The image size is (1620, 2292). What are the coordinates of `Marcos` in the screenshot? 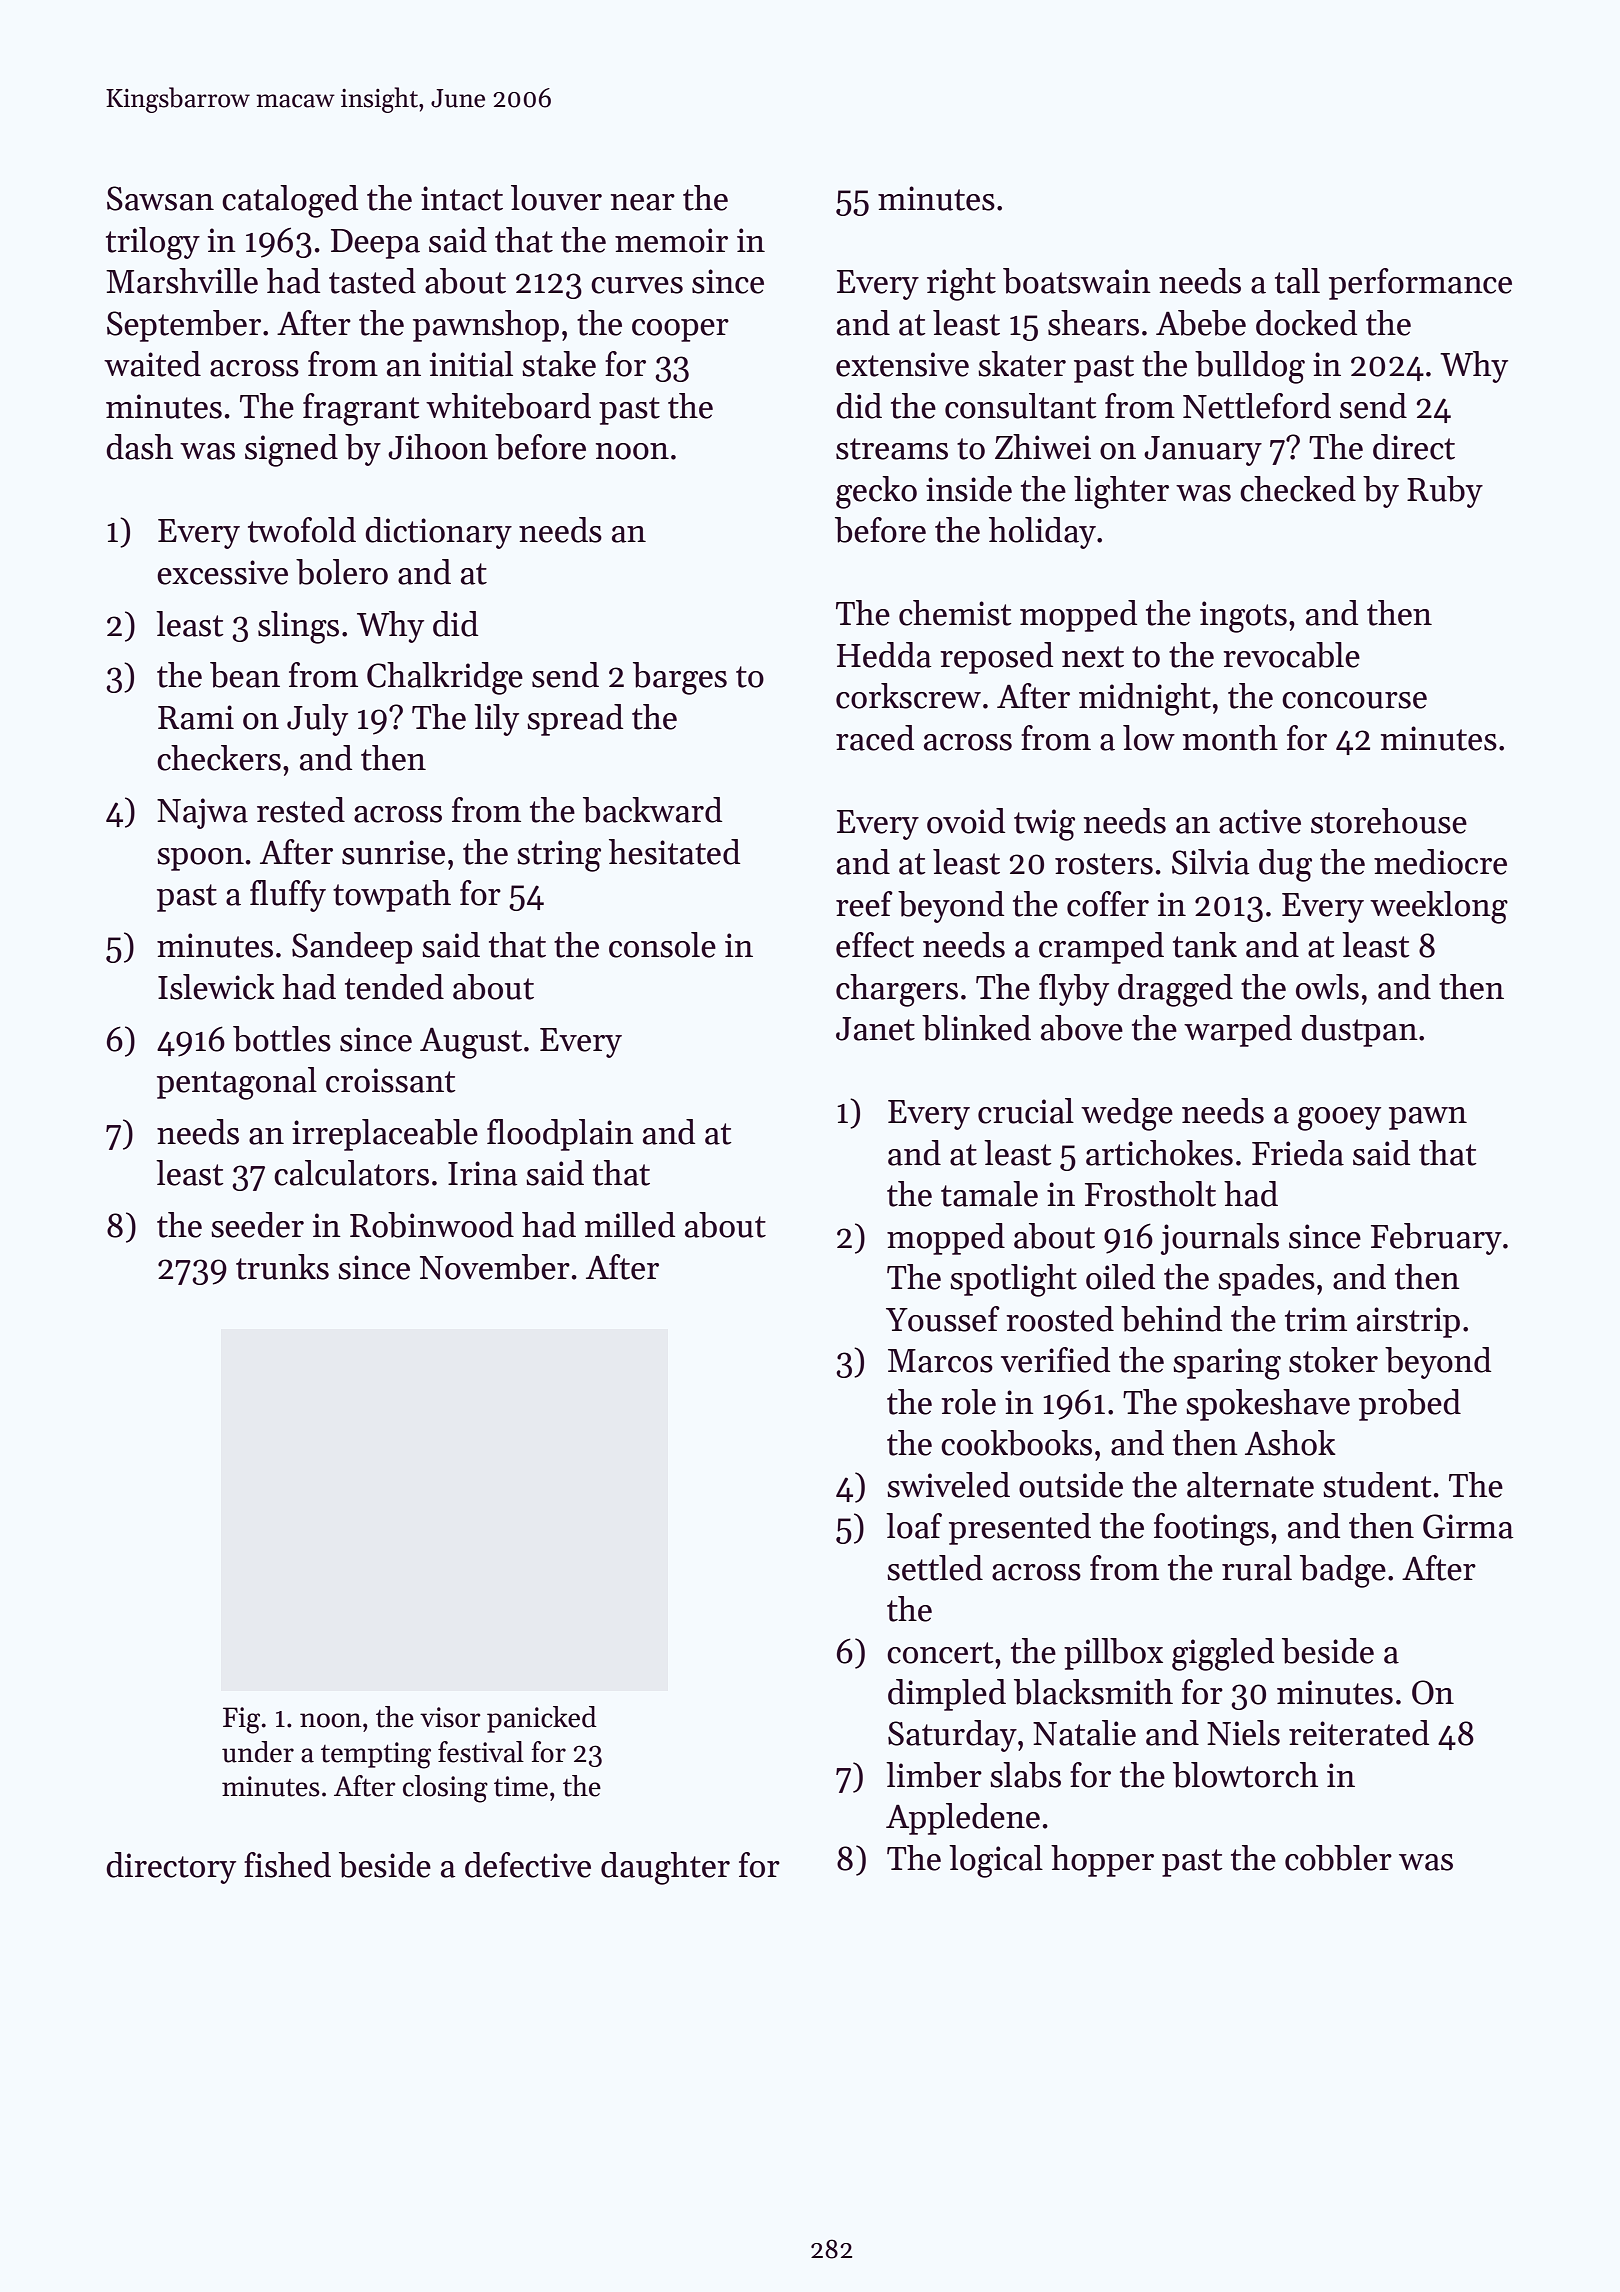 It's located at (940, 1361).
